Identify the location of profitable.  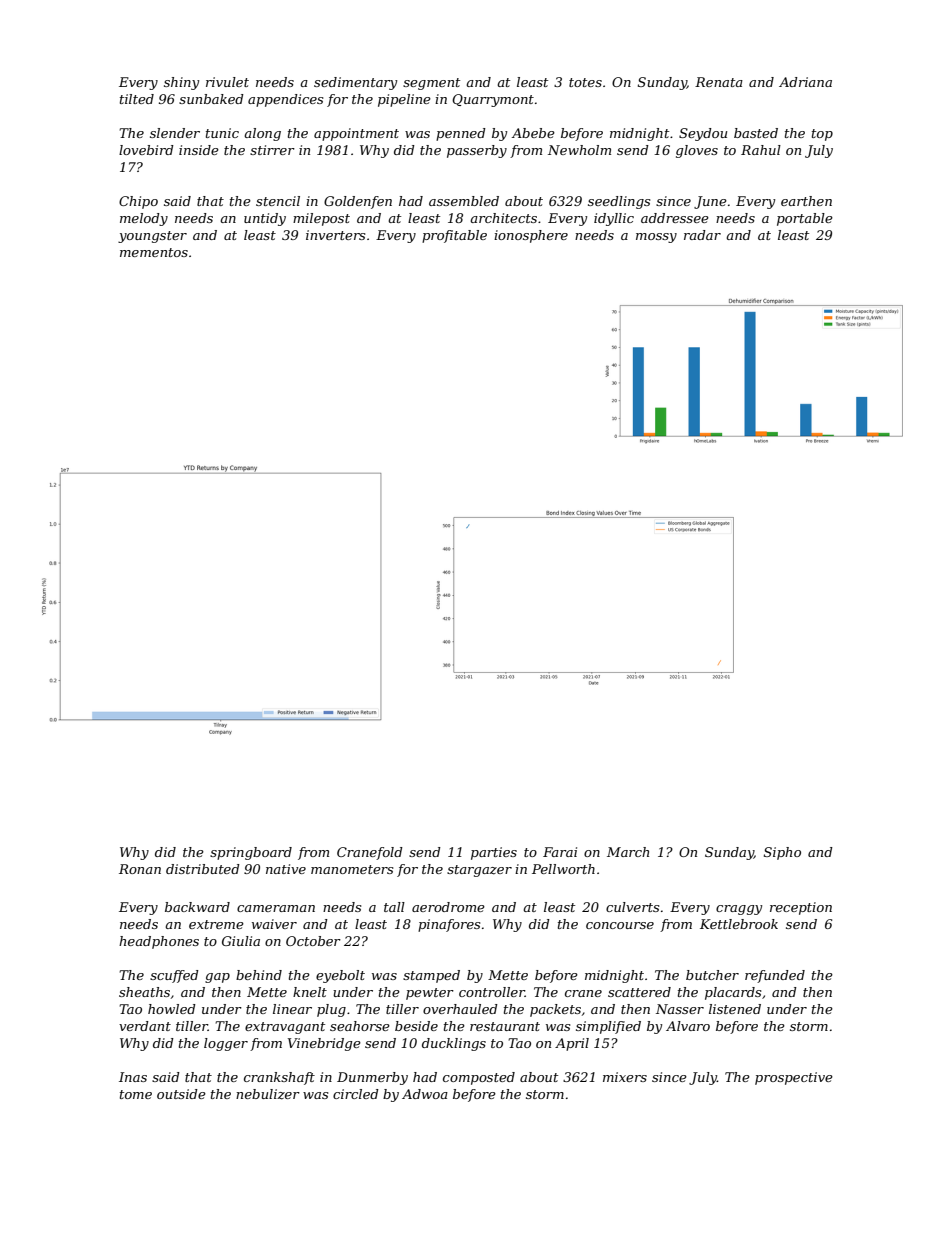
(454, 236).
